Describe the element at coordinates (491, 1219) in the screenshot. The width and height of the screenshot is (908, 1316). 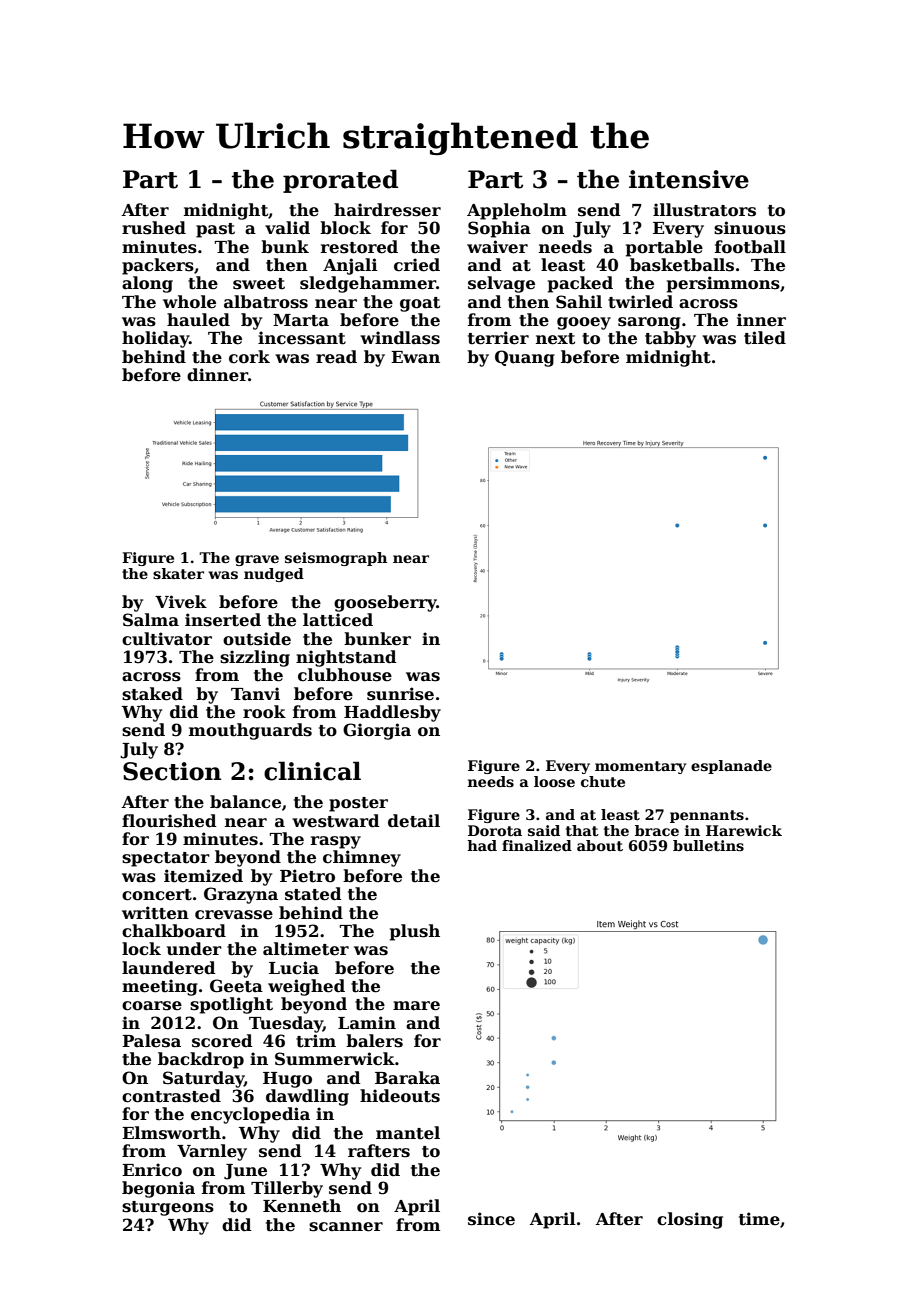
I see `since` at that location.
